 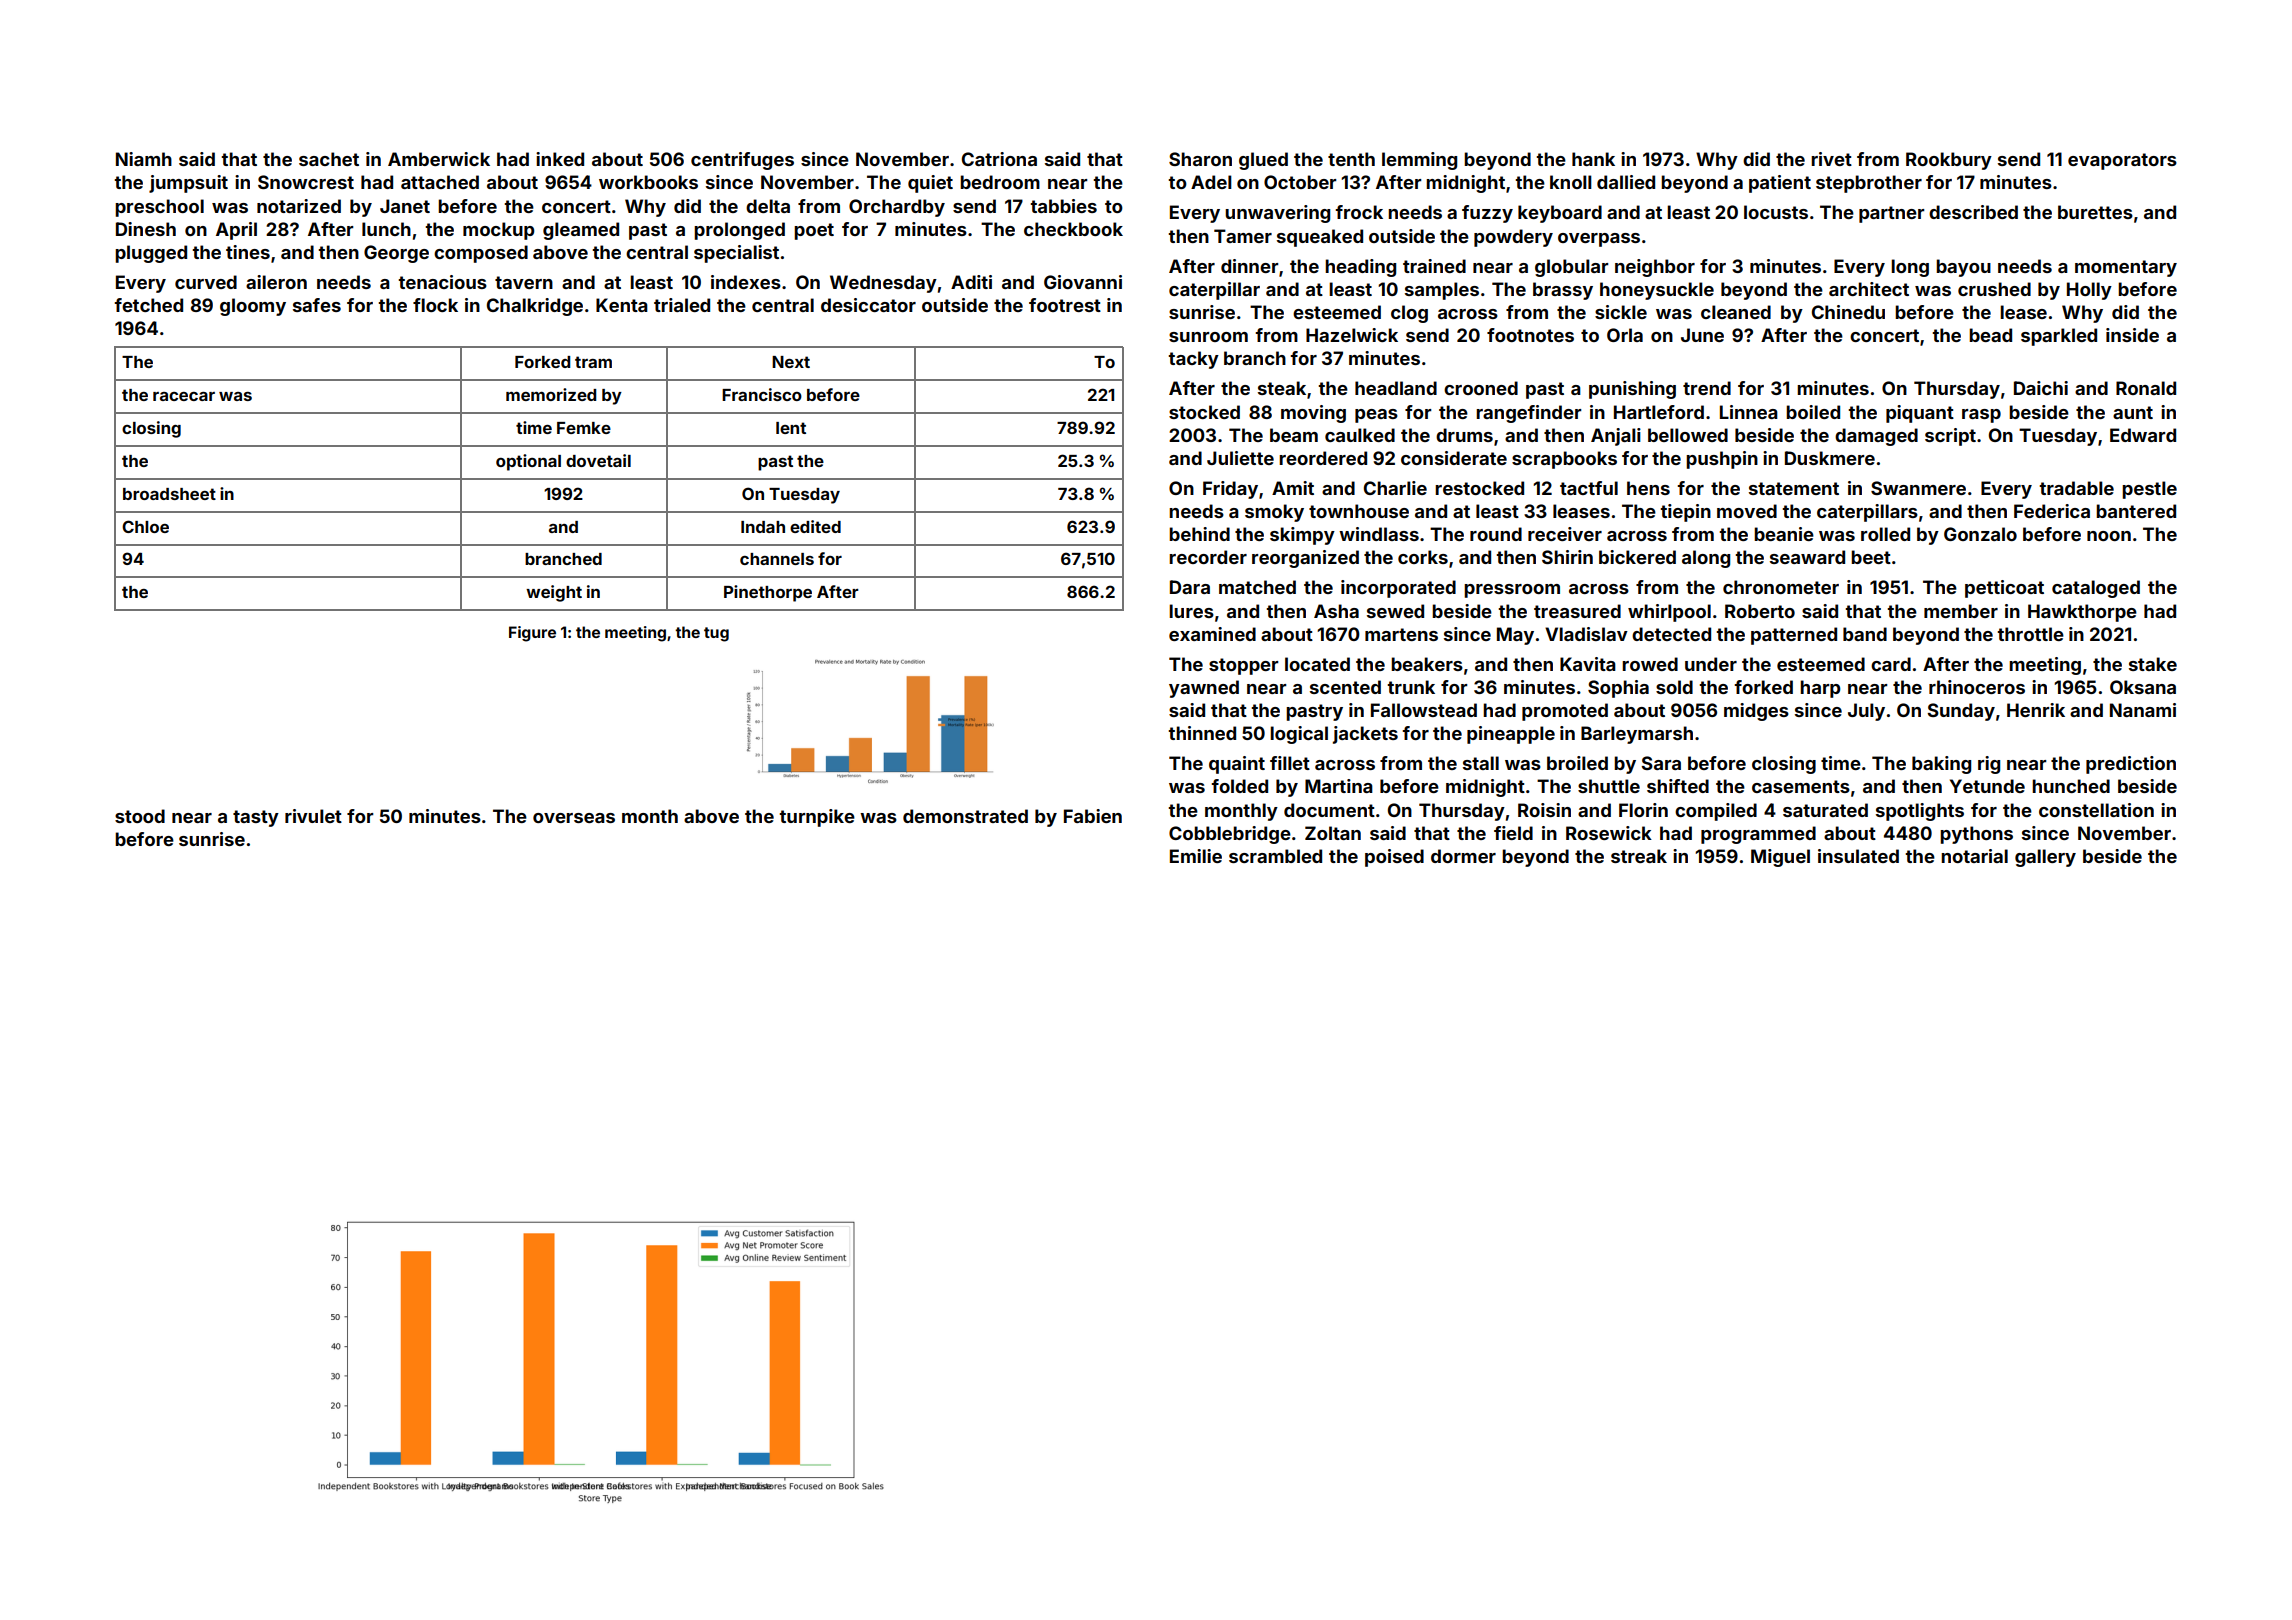 I want to click on sachet, so click(x=329, y=159).
